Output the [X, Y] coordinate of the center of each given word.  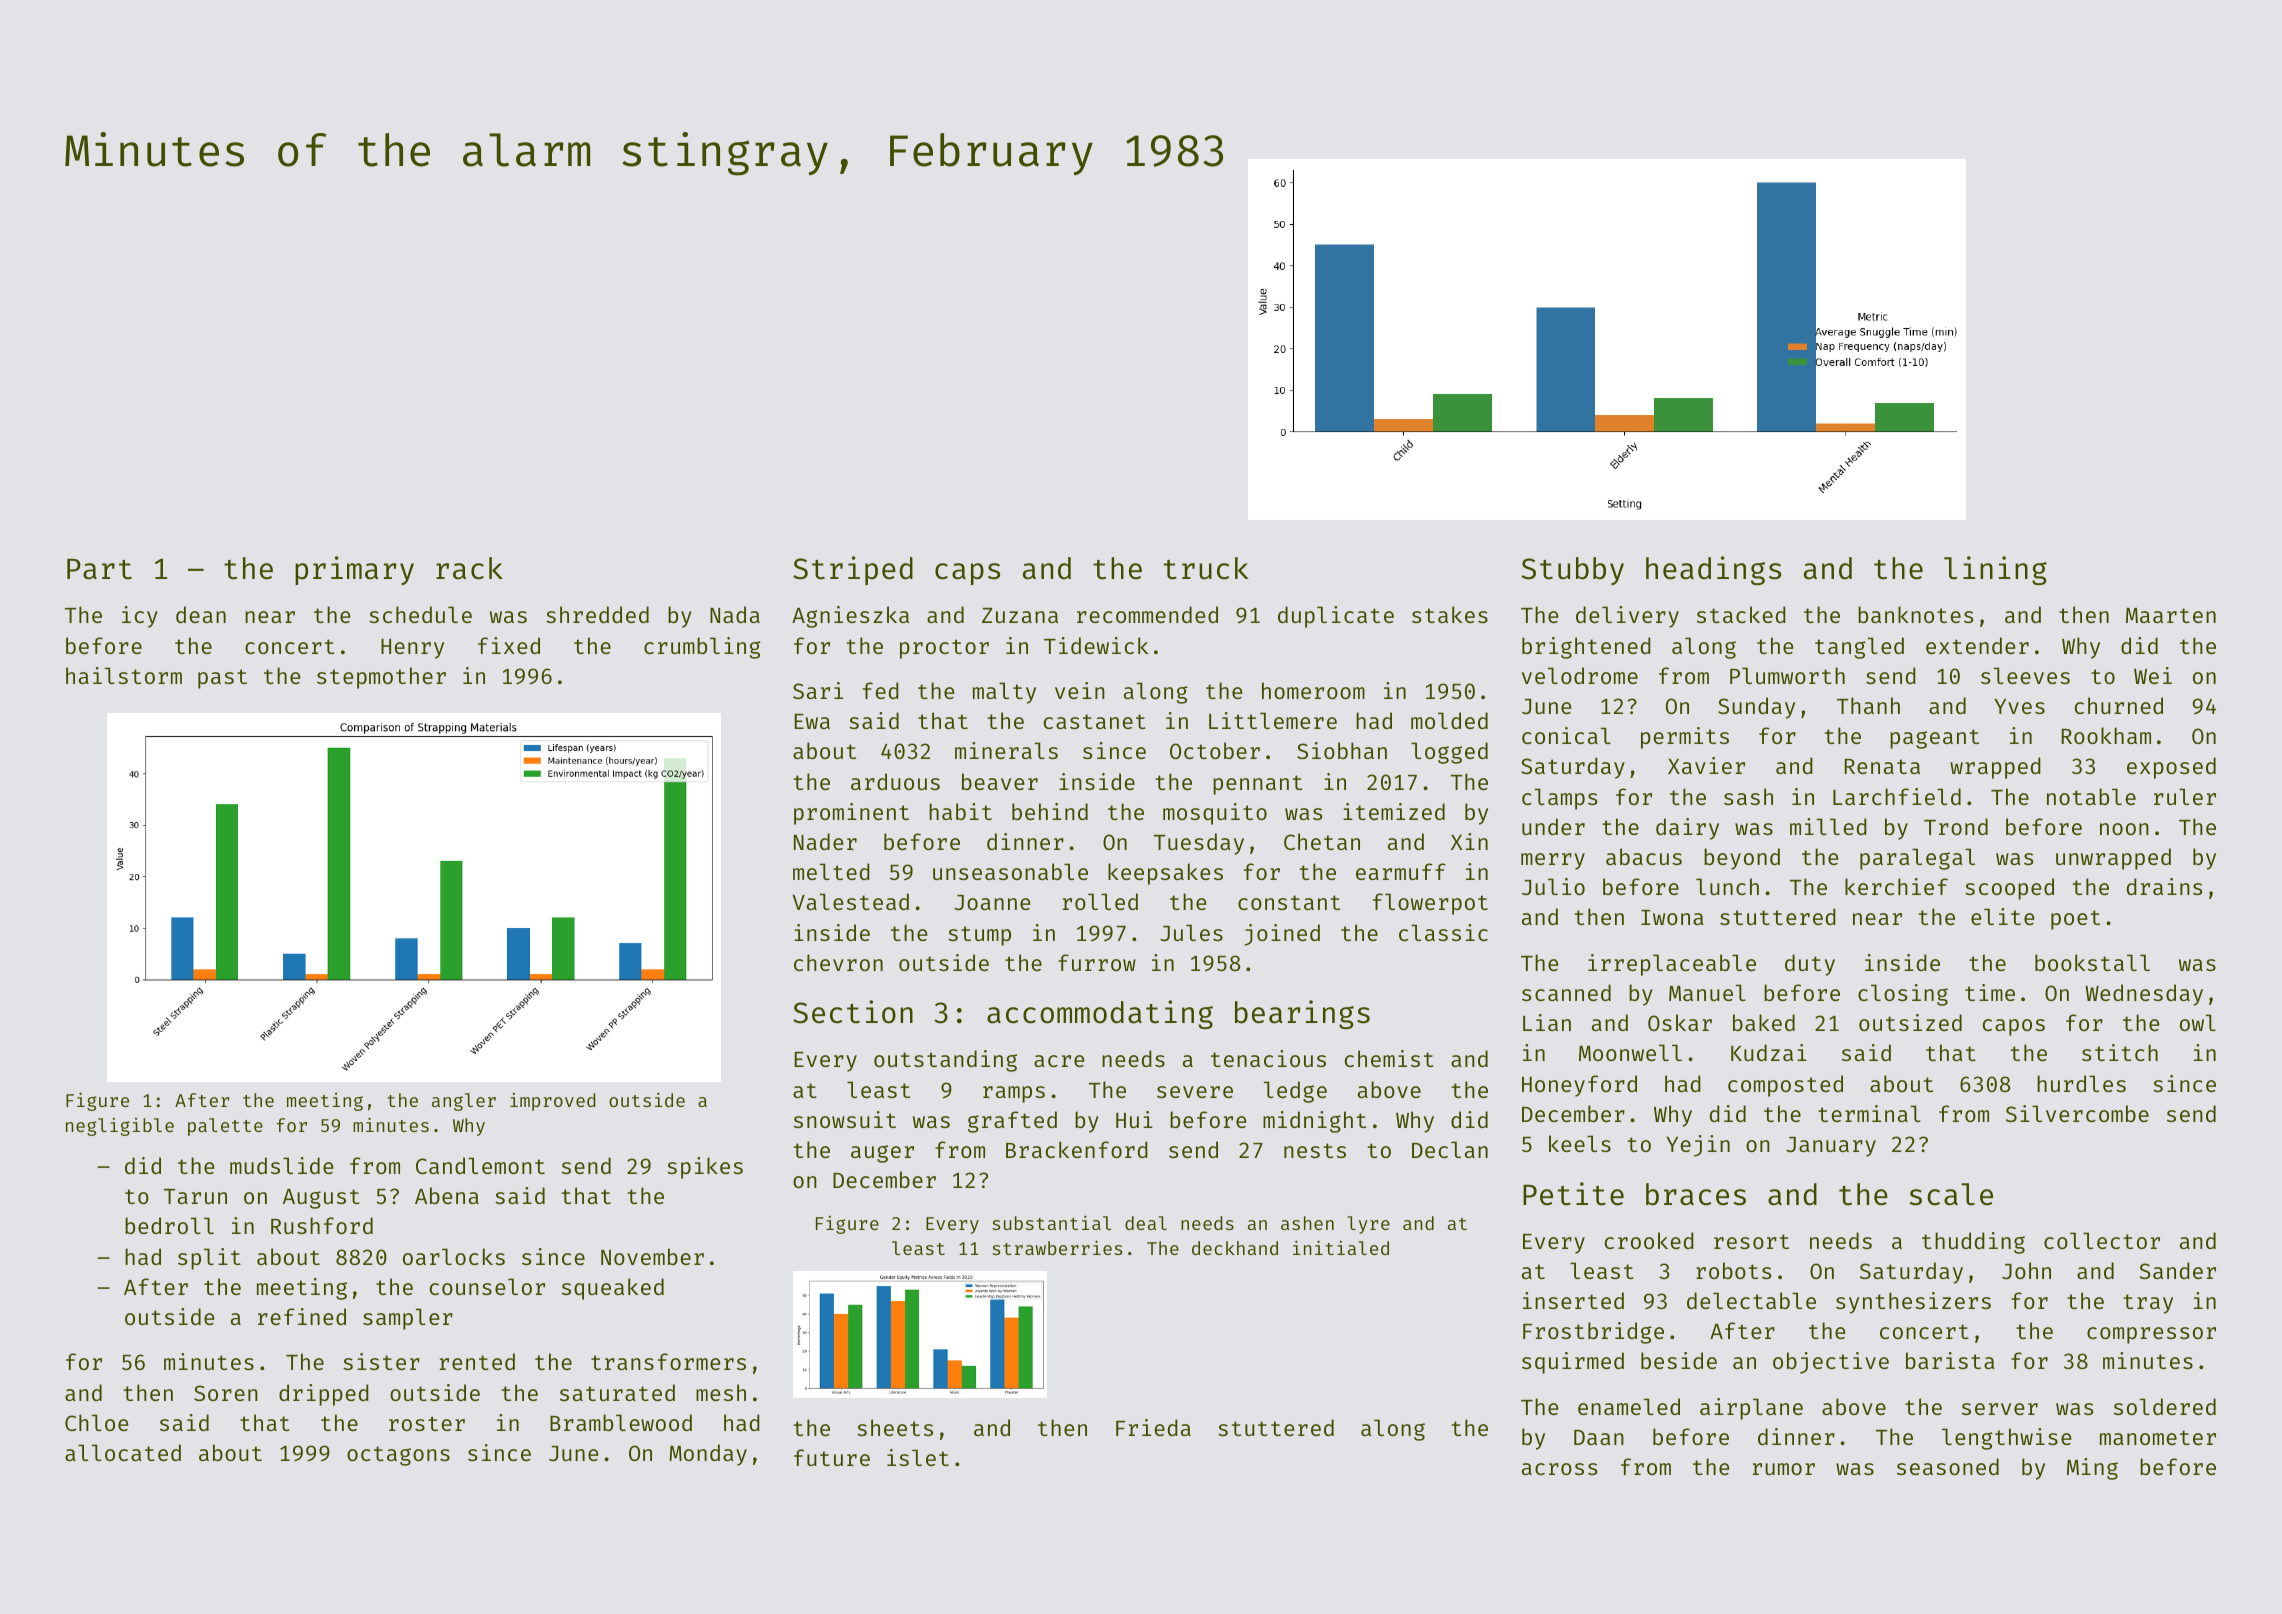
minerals [1006, 750]
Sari [818, 690]
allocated [123, 1452]
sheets [895, 1427]
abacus [1644, 856]
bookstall [2092, 962]
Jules [1191, 932]
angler [464, 1102]
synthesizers [1913, 1303]
